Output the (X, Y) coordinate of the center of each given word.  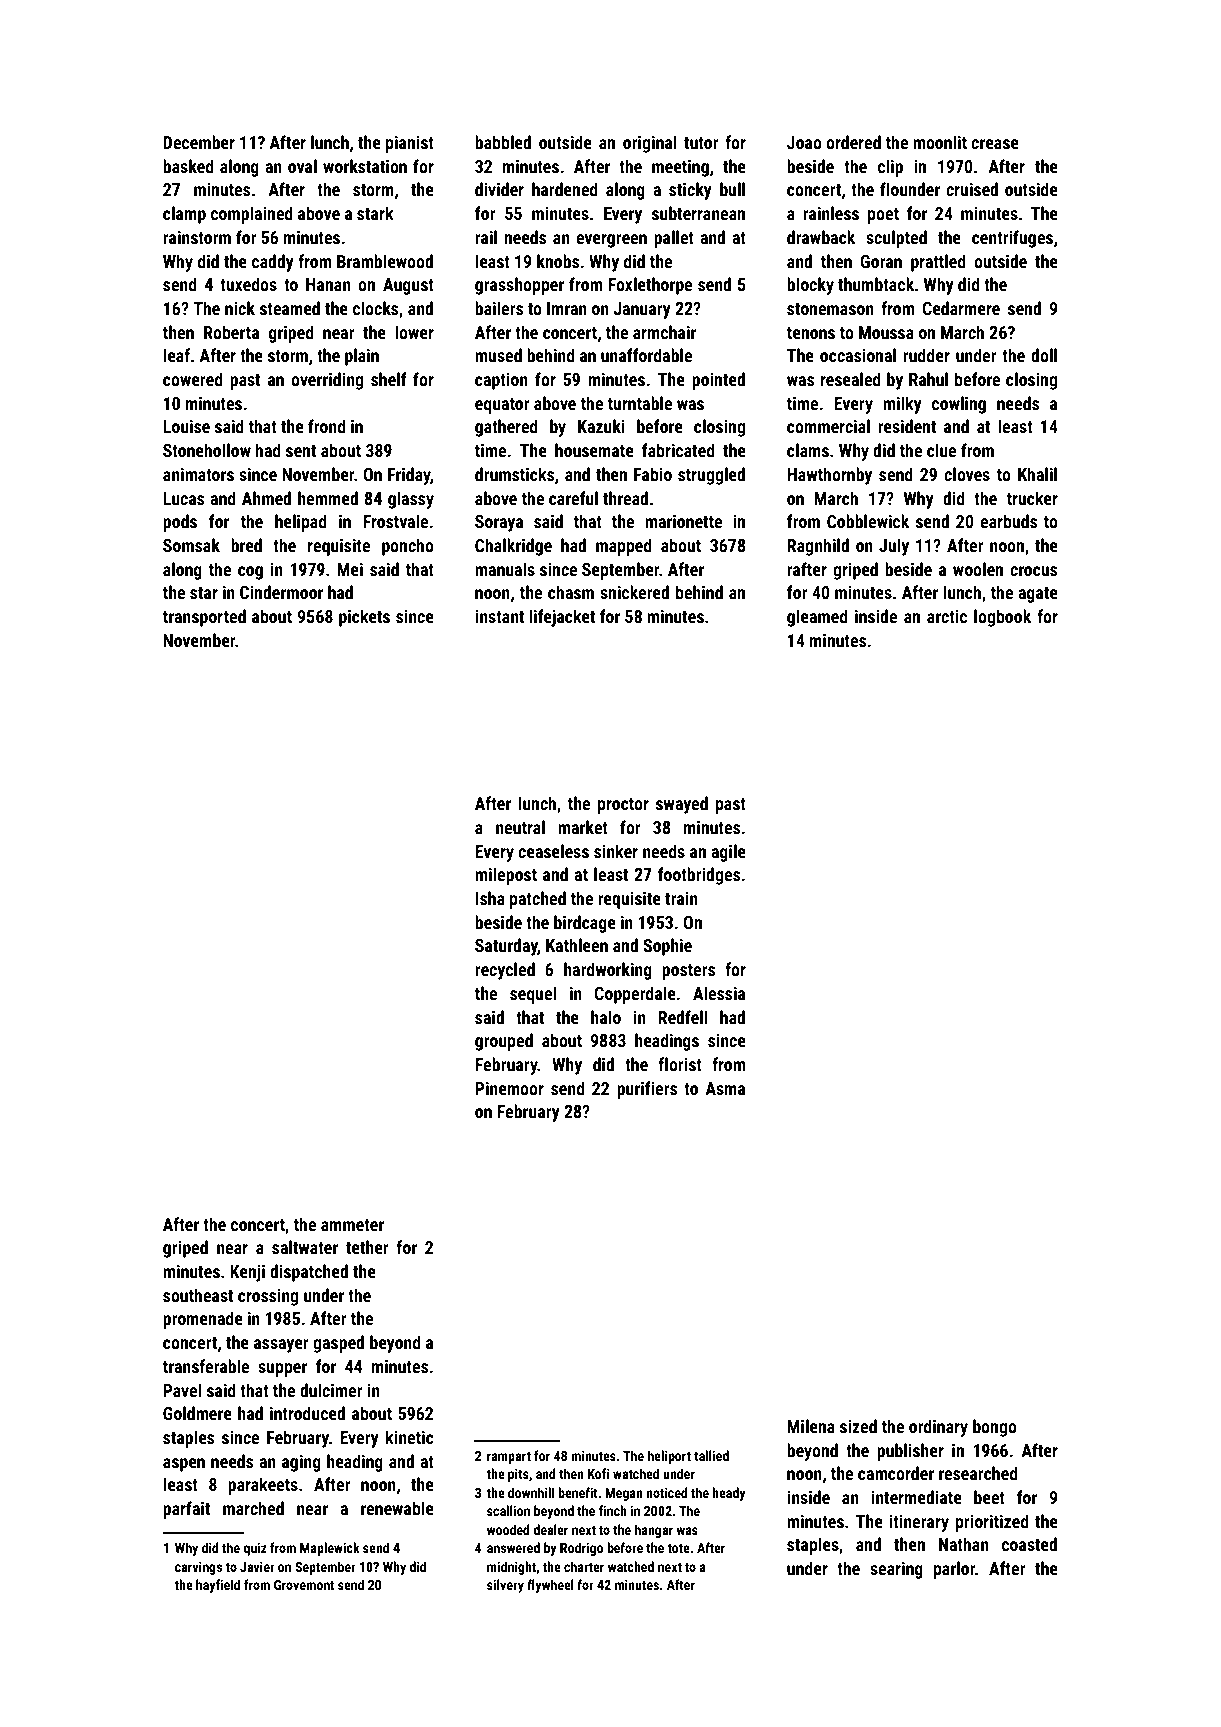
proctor (623, 806)
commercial (828, 426)
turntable (640, 403)
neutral (520, 827)
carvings (198, 1568)
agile (728, 853)
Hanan (328, 284)
